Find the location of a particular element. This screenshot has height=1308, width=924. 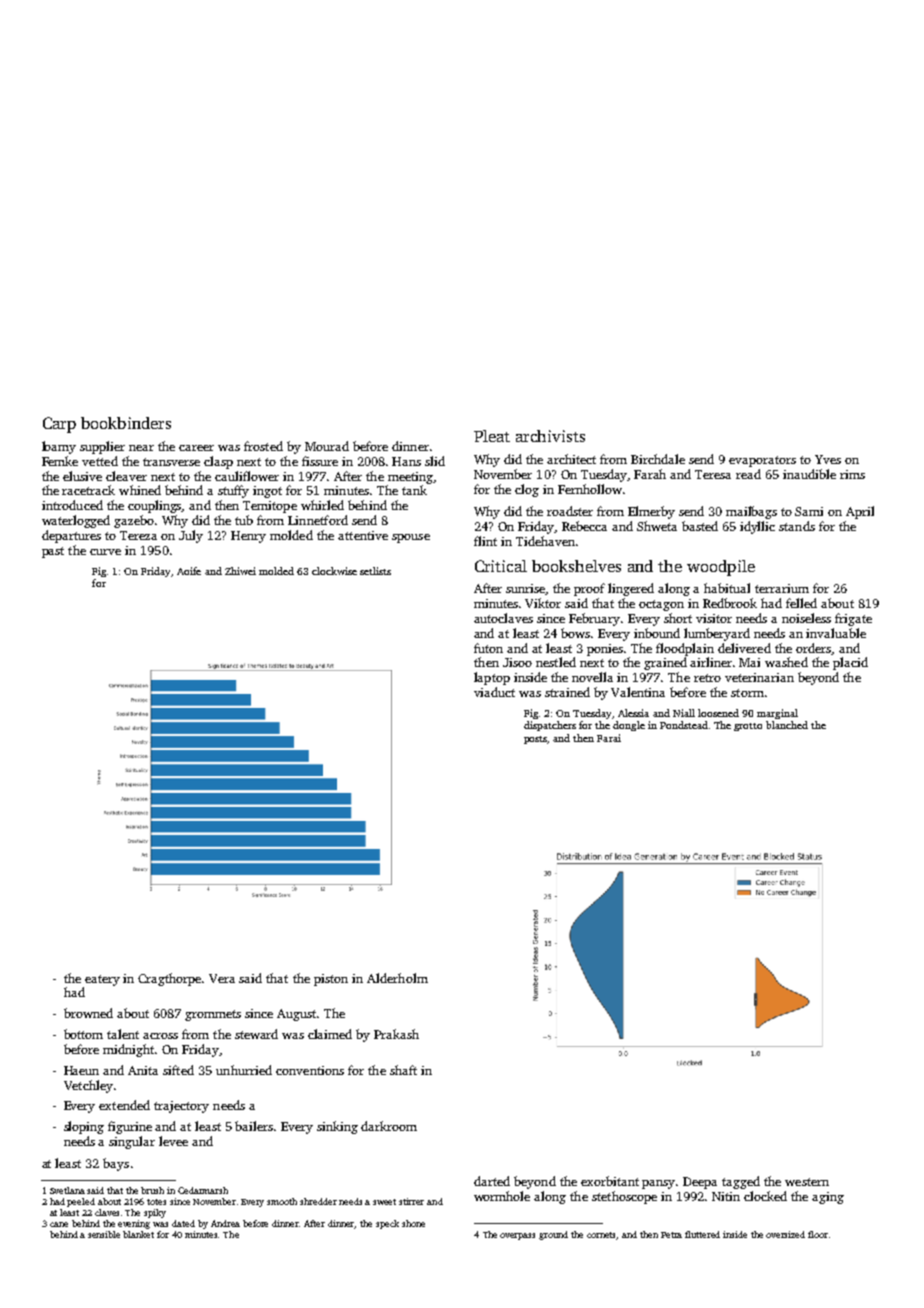

cauliflower is located at coordinates (247, 476).
